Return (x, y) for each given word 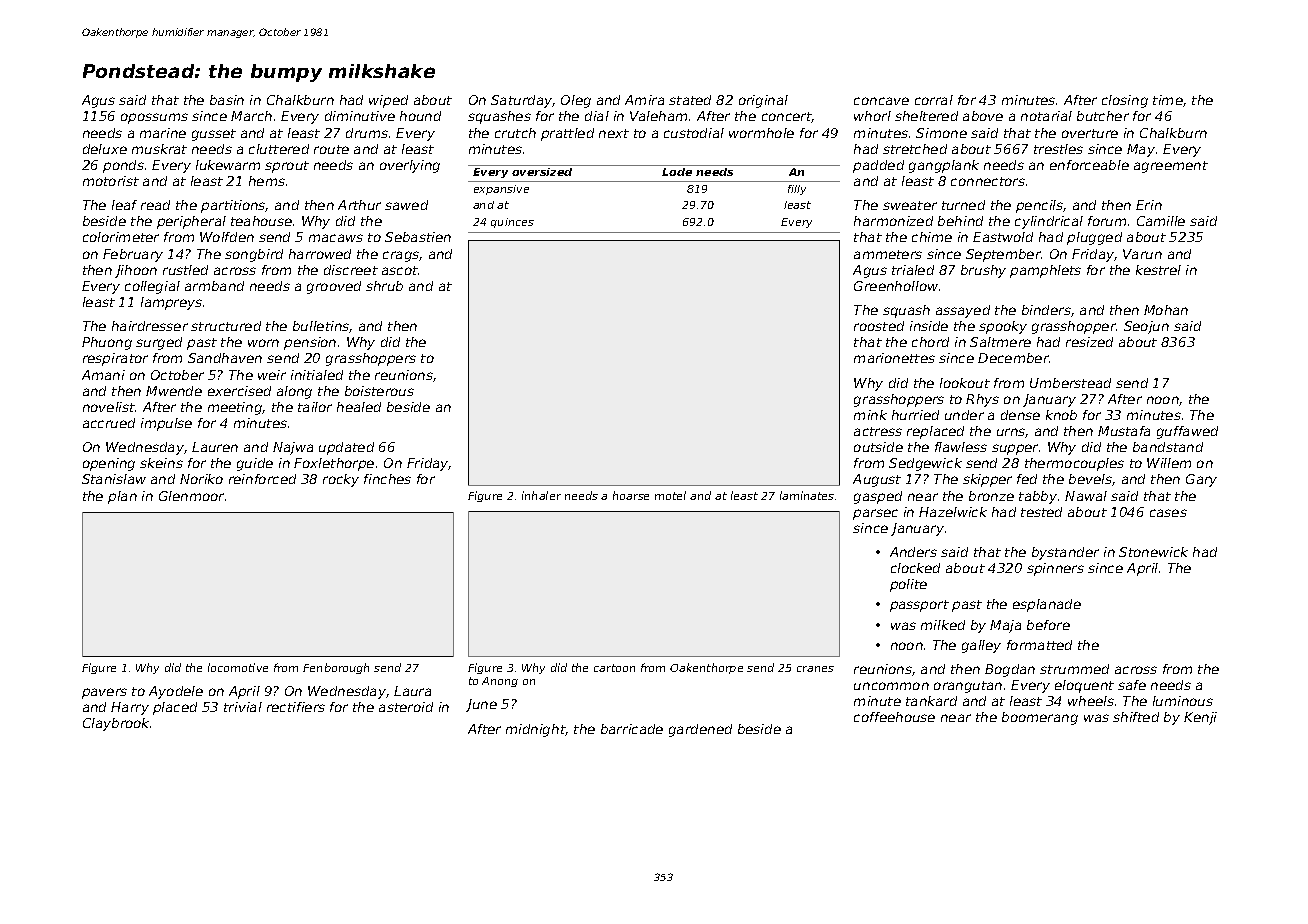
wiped (388, 101)
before (1048, 625)
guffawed (1187, 432)
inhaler (541, 495)
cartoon (614, 668)
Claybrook (116, 724)
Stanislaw (114, 479)
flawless (961, 447)
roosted (879, 326)
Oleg (576, 101)
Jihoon (136, 271)
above (983, 116)
